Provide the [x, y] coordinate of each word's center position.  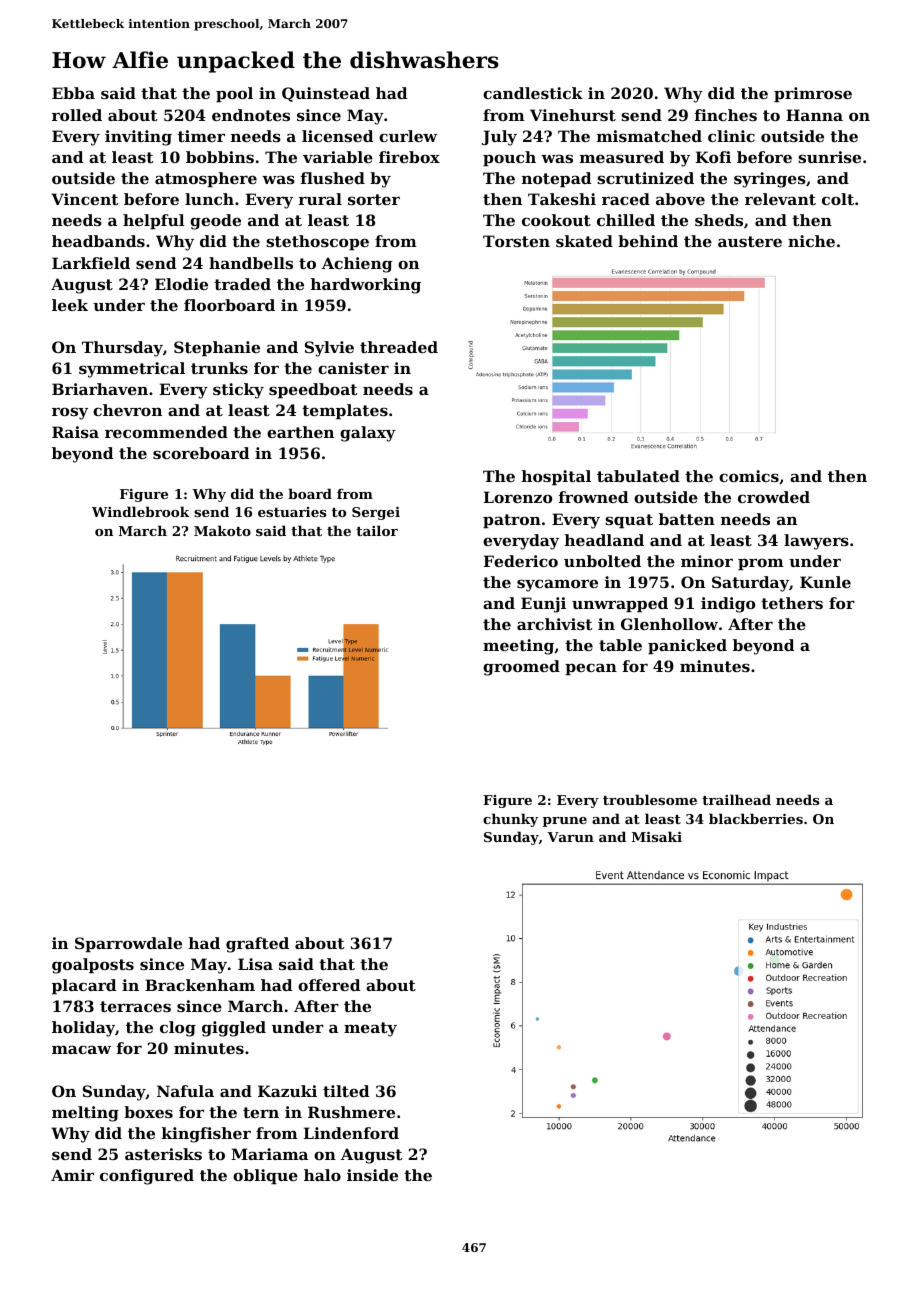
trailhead [736, 799]
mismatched [649, 136]
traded [242, 284]
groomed [521, 668]
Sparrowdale [128, 944]
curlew [408, 136]
